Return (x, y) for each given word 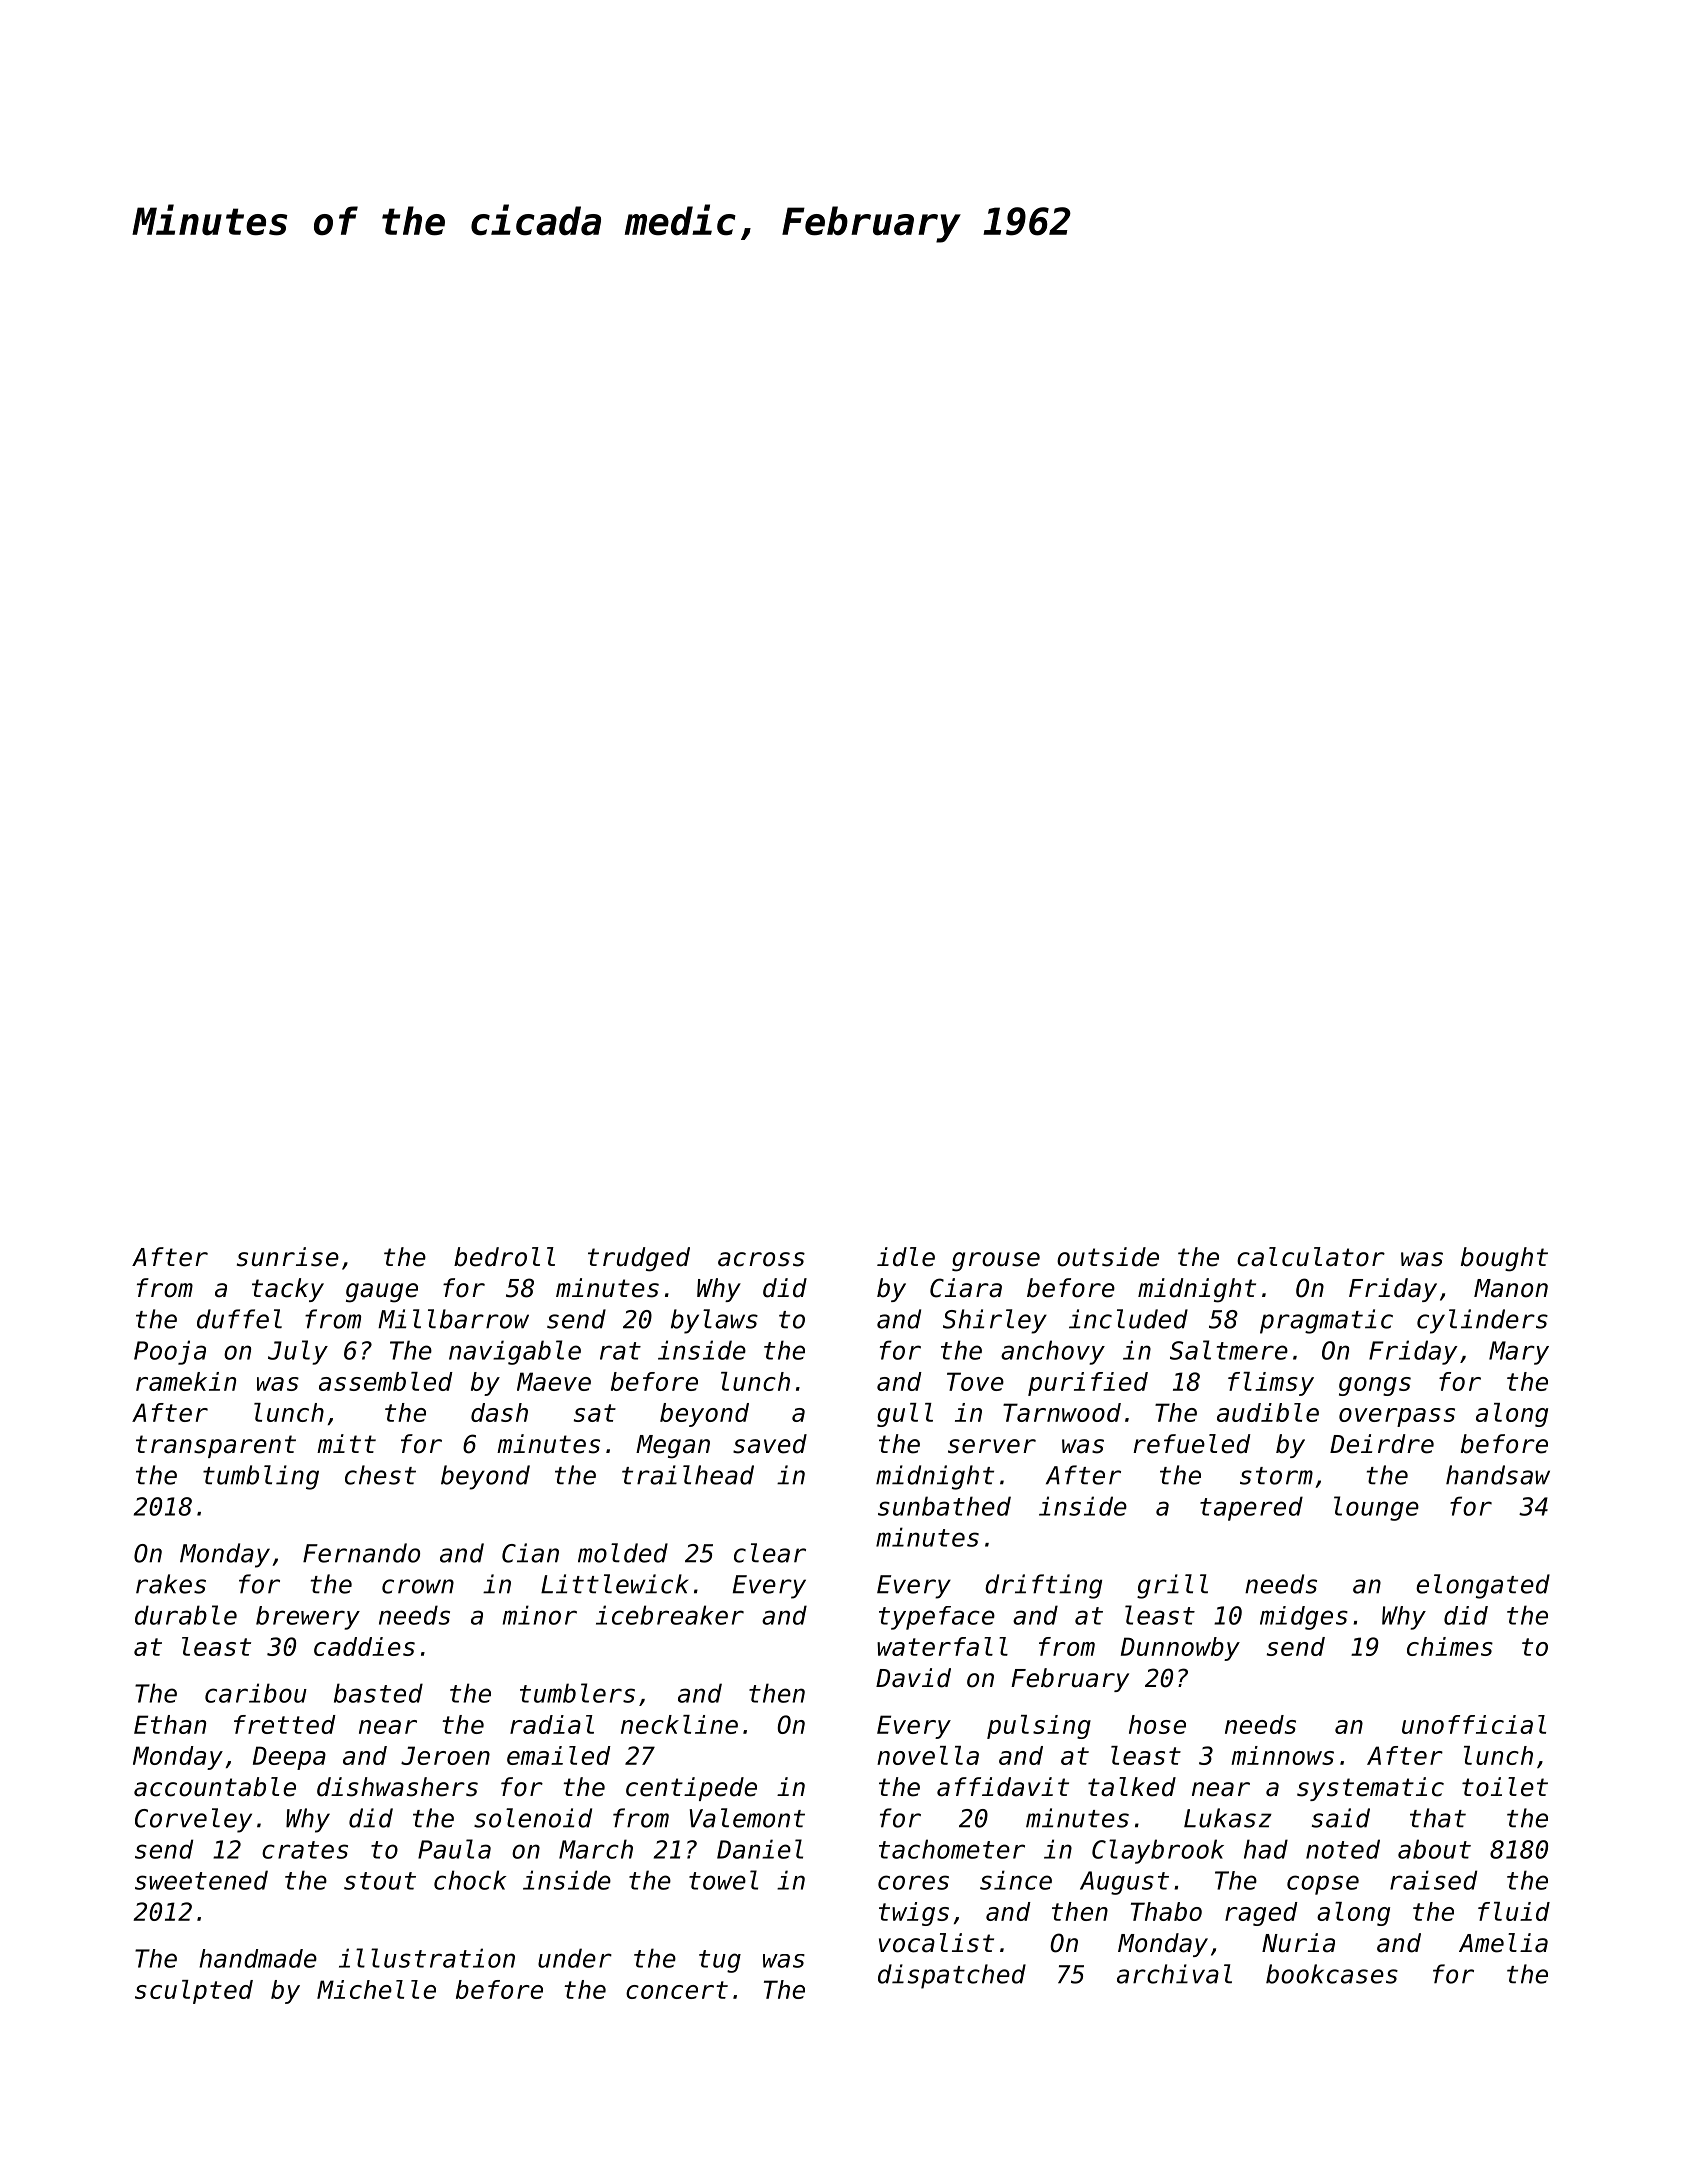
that (1438, 1818)
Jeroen (445, 1755)
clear (770, 1553)
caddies (364, 1646)
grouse (996, 1262)
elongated (1483, 1586)
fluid (1514, 1911)
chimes (1450, 1646)
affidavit (1003, 1787)
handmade (258, 1958)
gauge (382, 1293)
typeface (937, 1618)
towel (723, 1880)
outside (1108, 1257)
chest (380, 1475)
